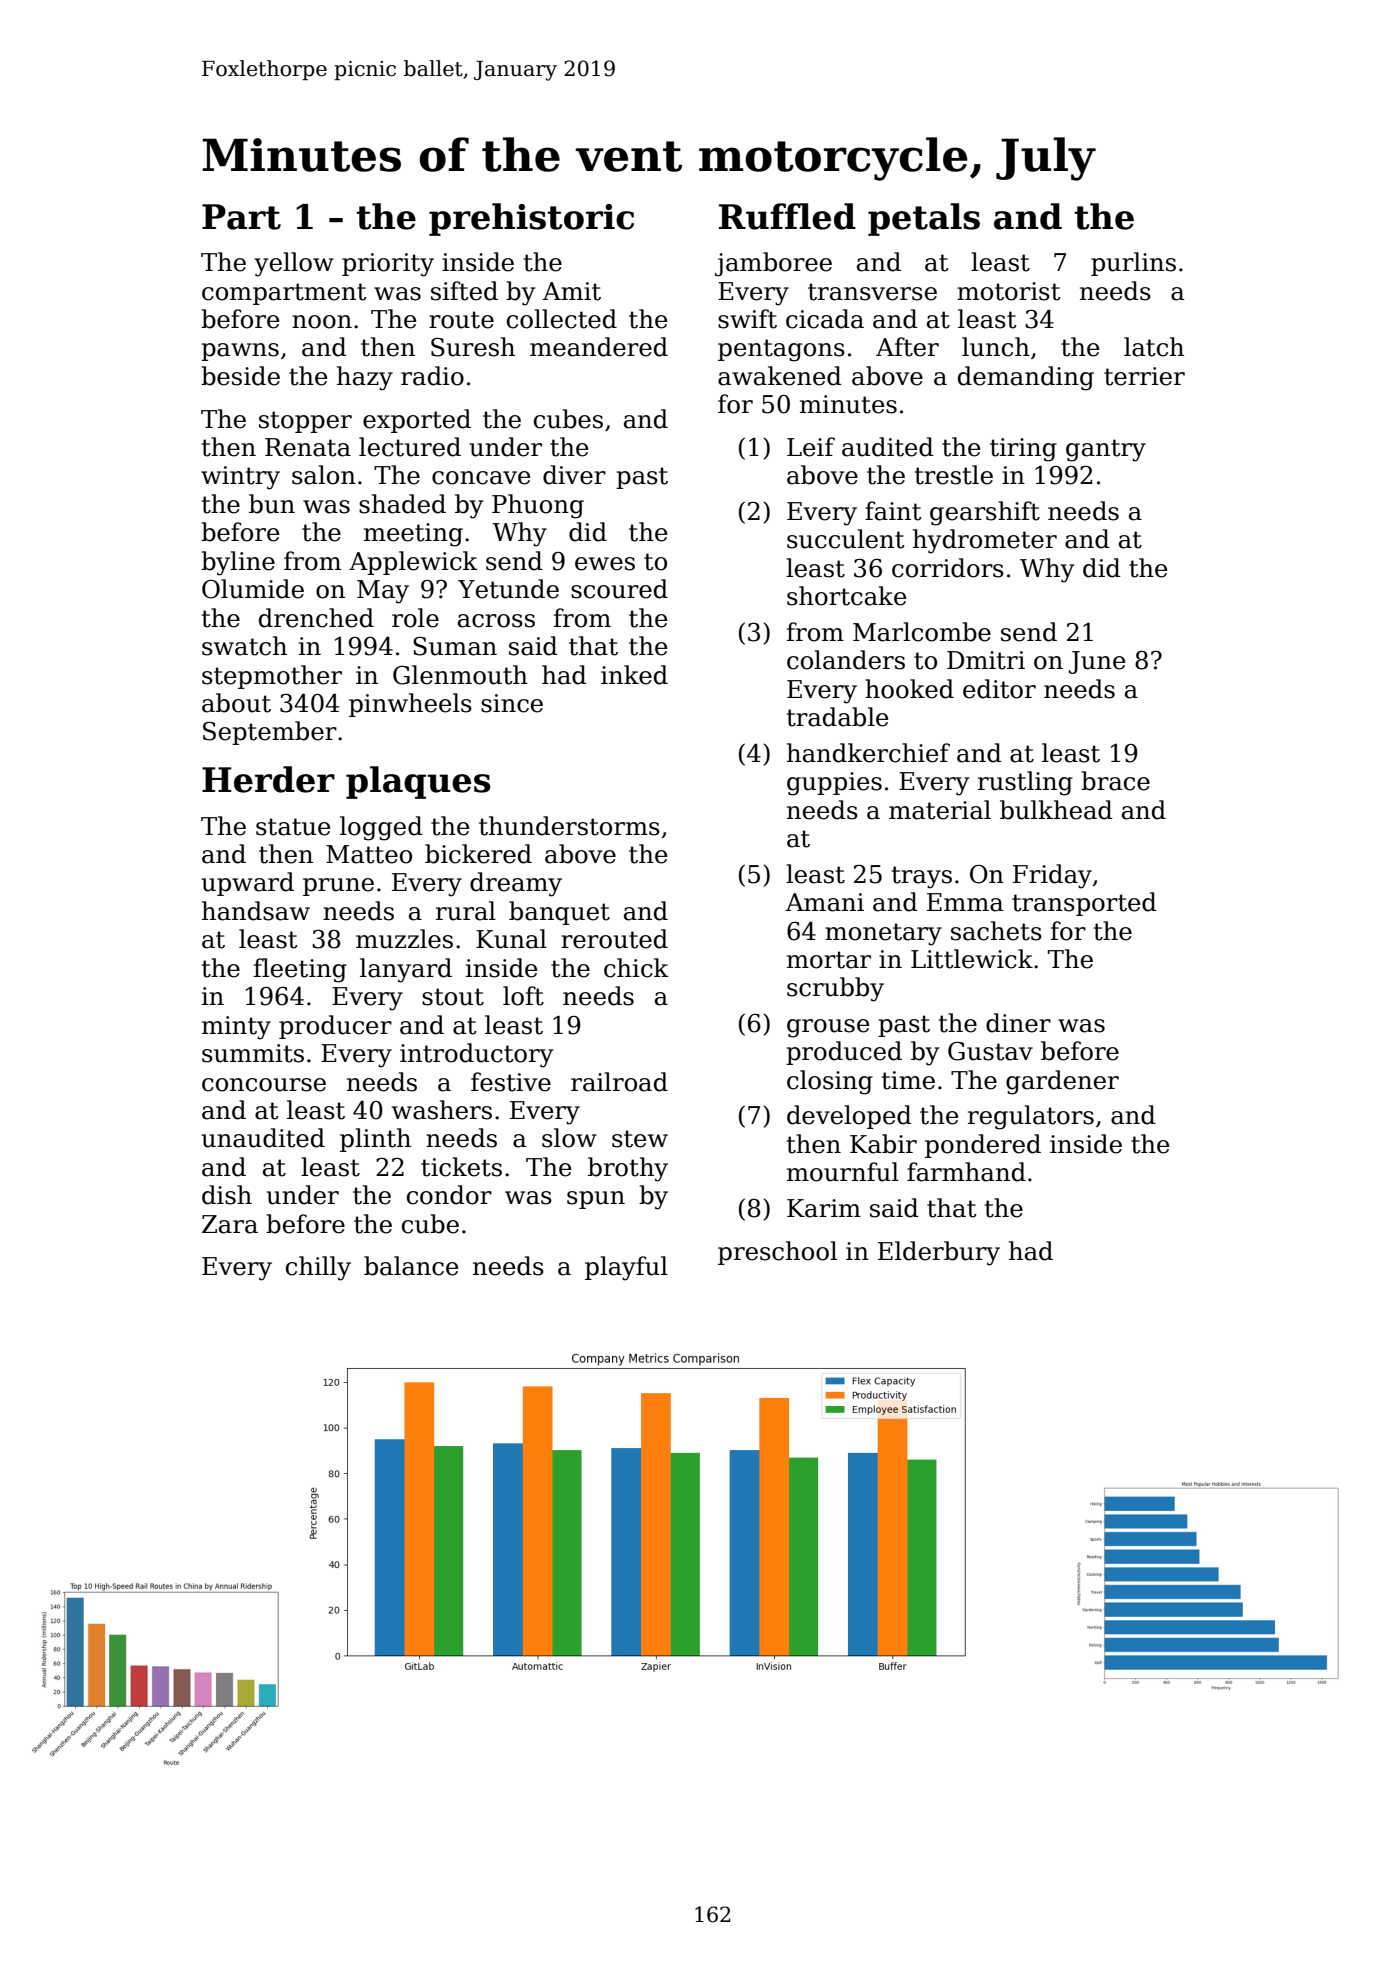  What do you see at coordinates (244, 646) in the screenshot?
I see `swatch` at bounding box center [244, 646].
